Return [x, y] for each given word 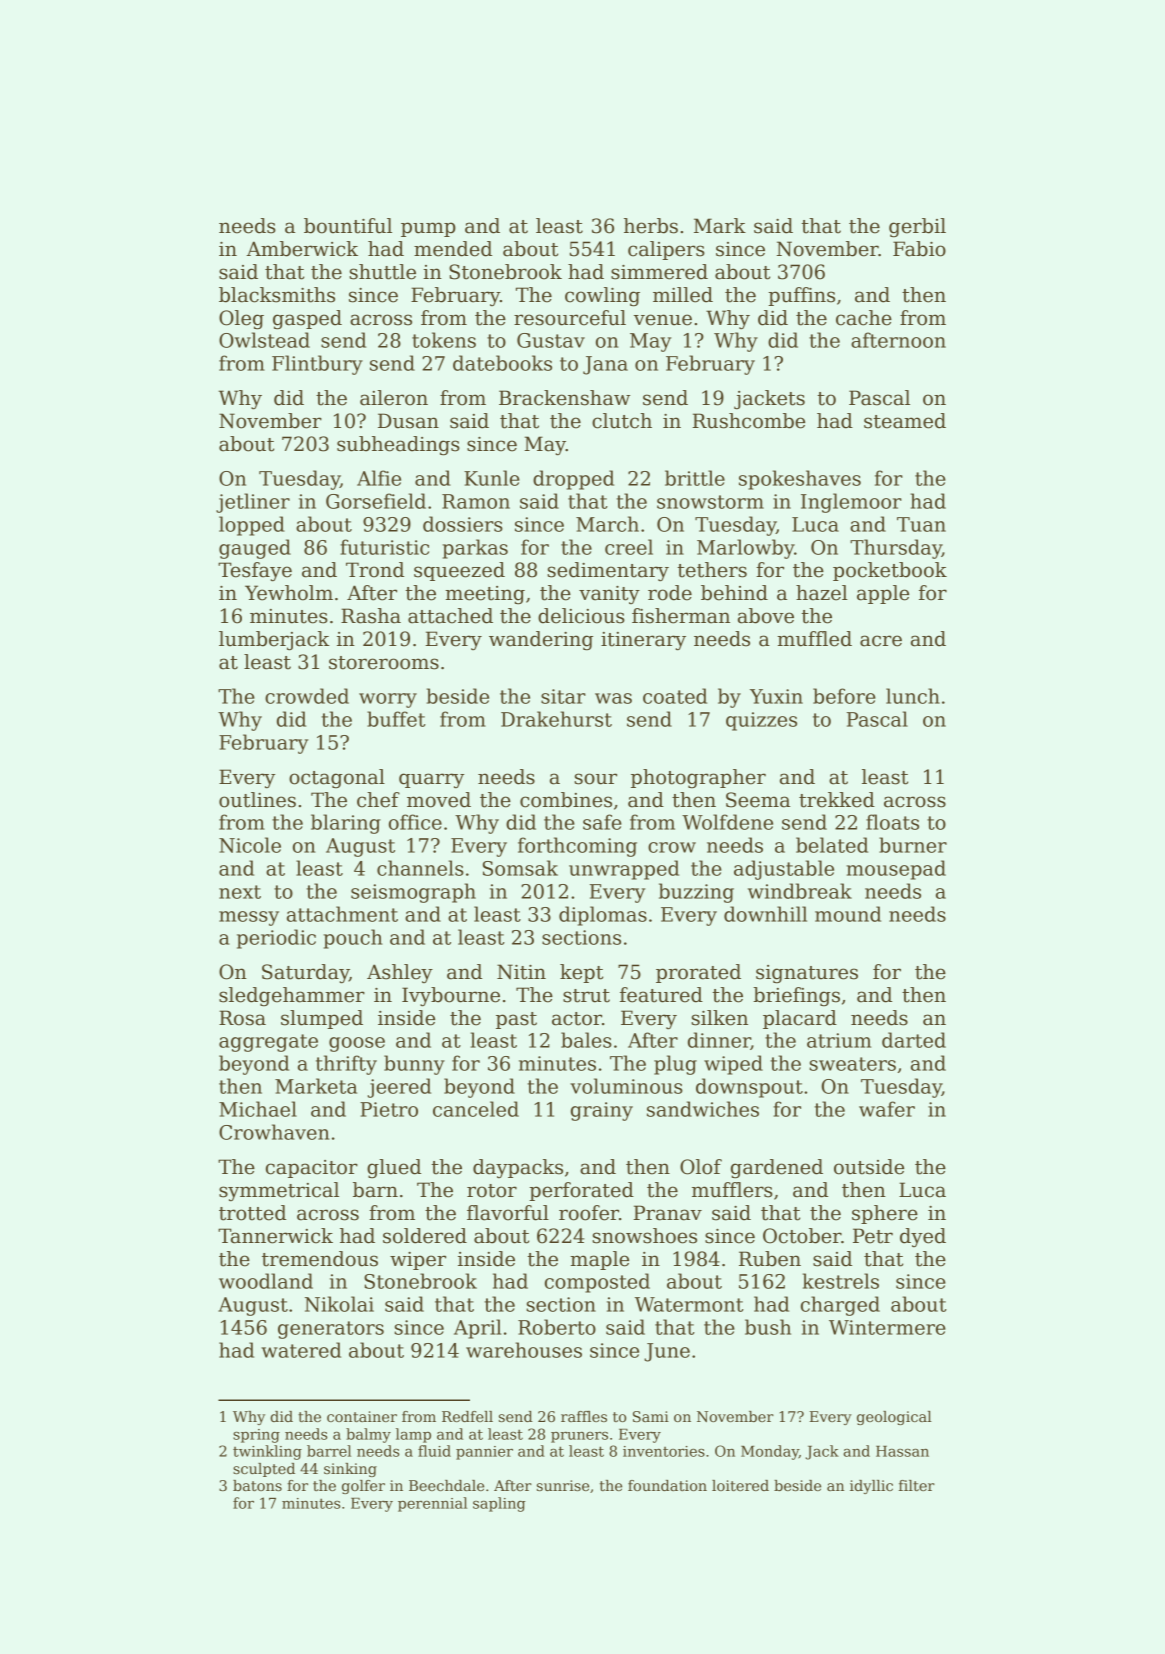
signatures [807, 974]
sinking [350, 1470]
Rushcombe [748, 421]
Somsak [520, 868]
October [802, 1236]
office [415, 822]
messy [249, 918]
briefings [796, 997]
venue [663, 320]
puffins [801, 296]
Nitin [521, 972]
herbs [651, 226]
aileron [394, 398]
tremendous [320, 1259]
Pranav [667, 1213]
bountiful [348, 226]
